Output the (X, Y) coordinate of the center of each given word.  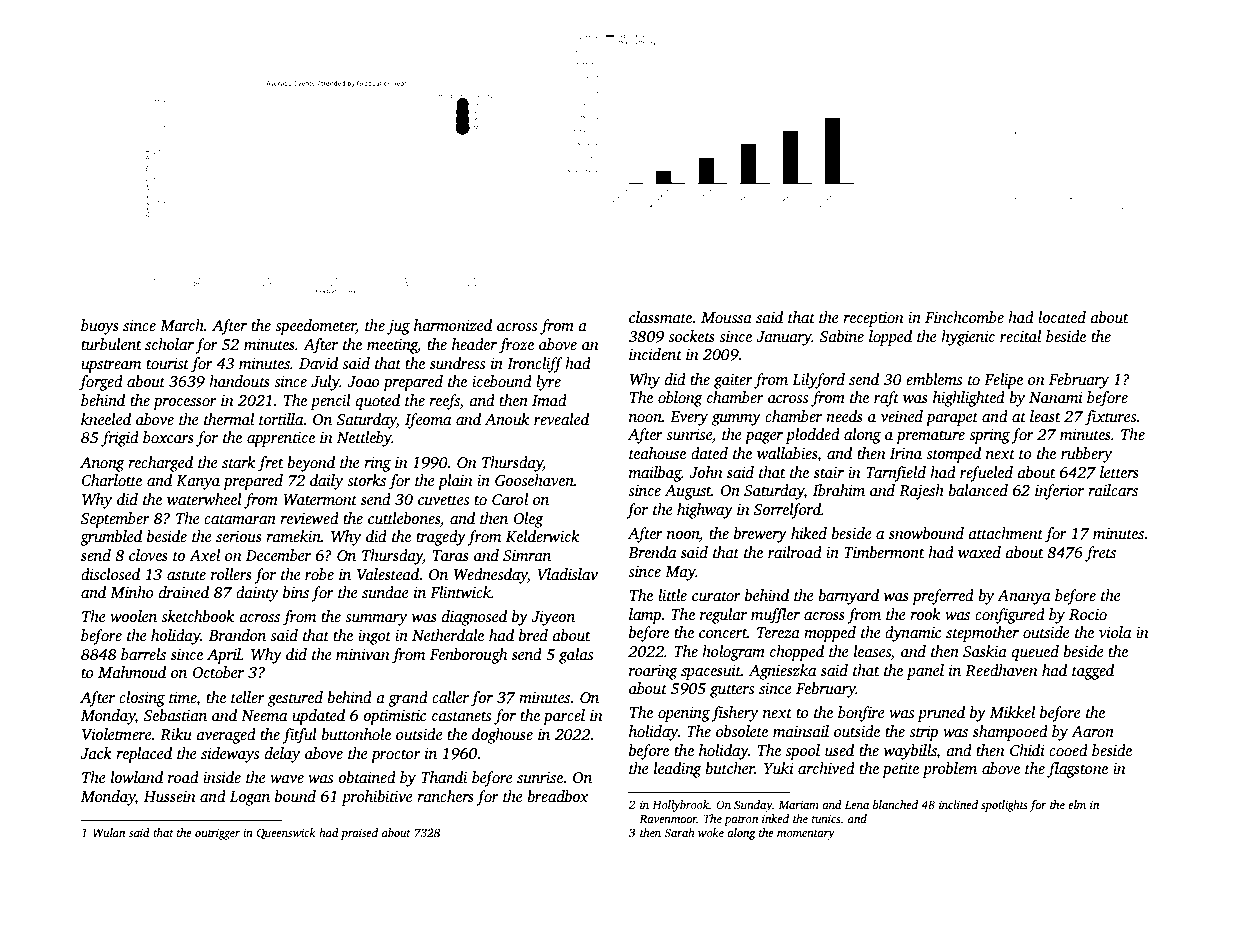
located (1062, 317)
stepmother (982, 634)
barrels (143, 654)
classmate (660, 317)
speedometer (315, 327)
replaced (144, 755)
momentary (806, 835)
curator (716, 596)
